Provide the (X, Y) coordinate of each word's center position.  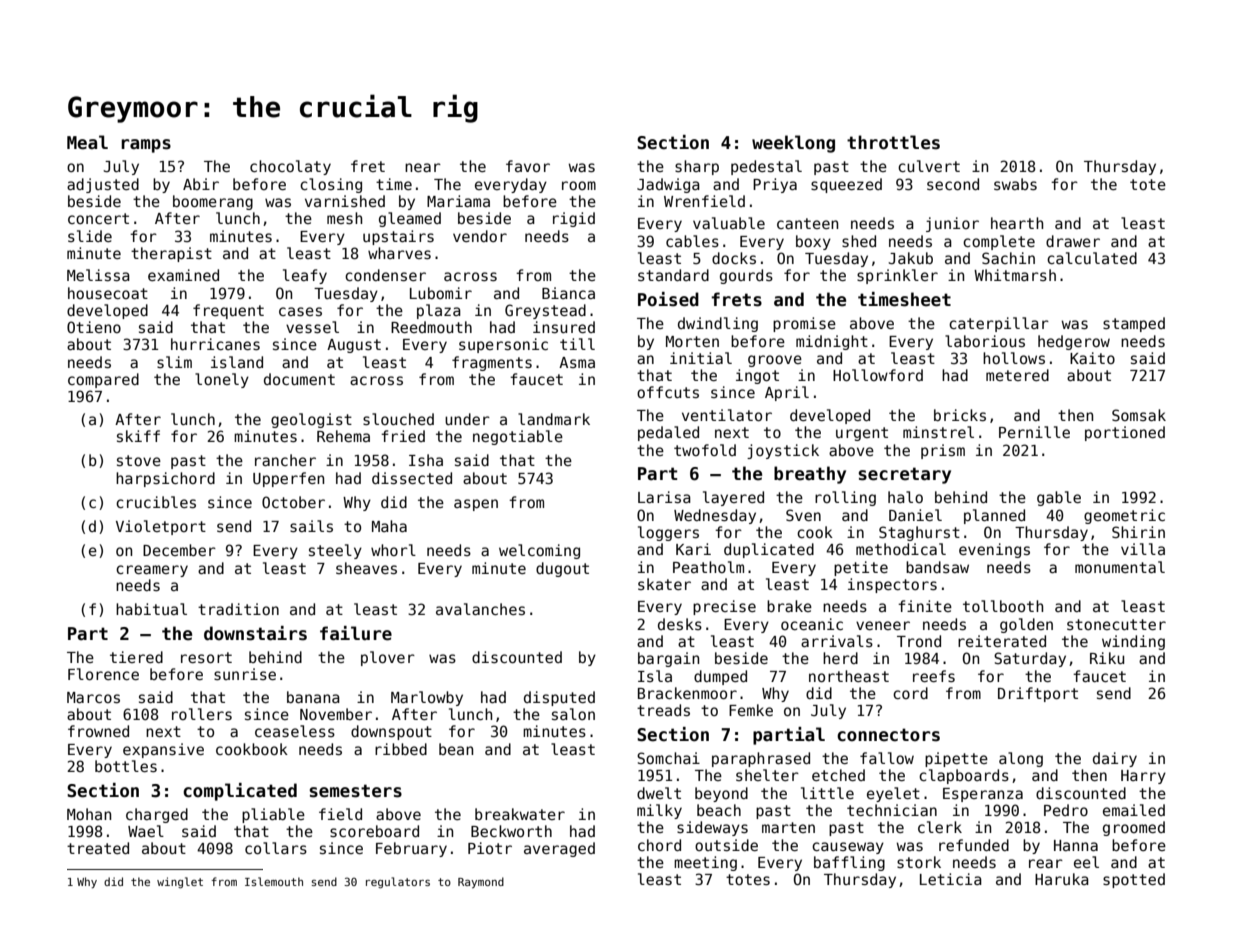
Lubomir (441, 293)
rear (1046, 863)
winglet (180, 882)
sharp (697, 167)
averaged (559, 849)
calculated (1092, 258)
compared (103, 380)
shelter (767, 775)
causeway (848, 848)
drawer (1073, 241)
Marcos (93, 697)
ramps (146, 146)
